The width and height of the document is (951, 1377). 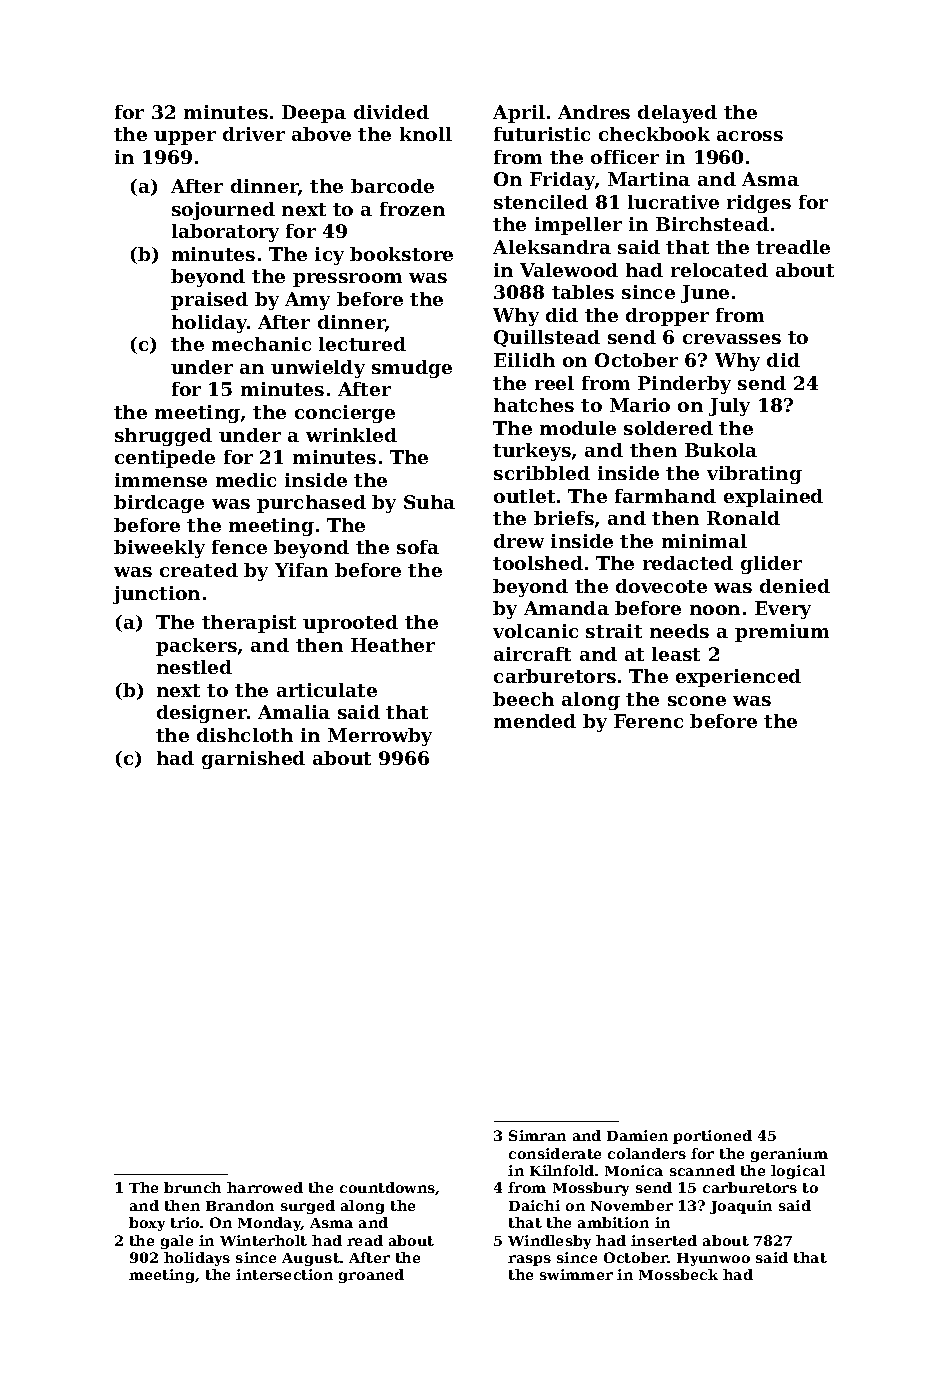 What do you see at coordinates (391, 112) in the document?
I see `divided` at bounding box center [391, 112].
